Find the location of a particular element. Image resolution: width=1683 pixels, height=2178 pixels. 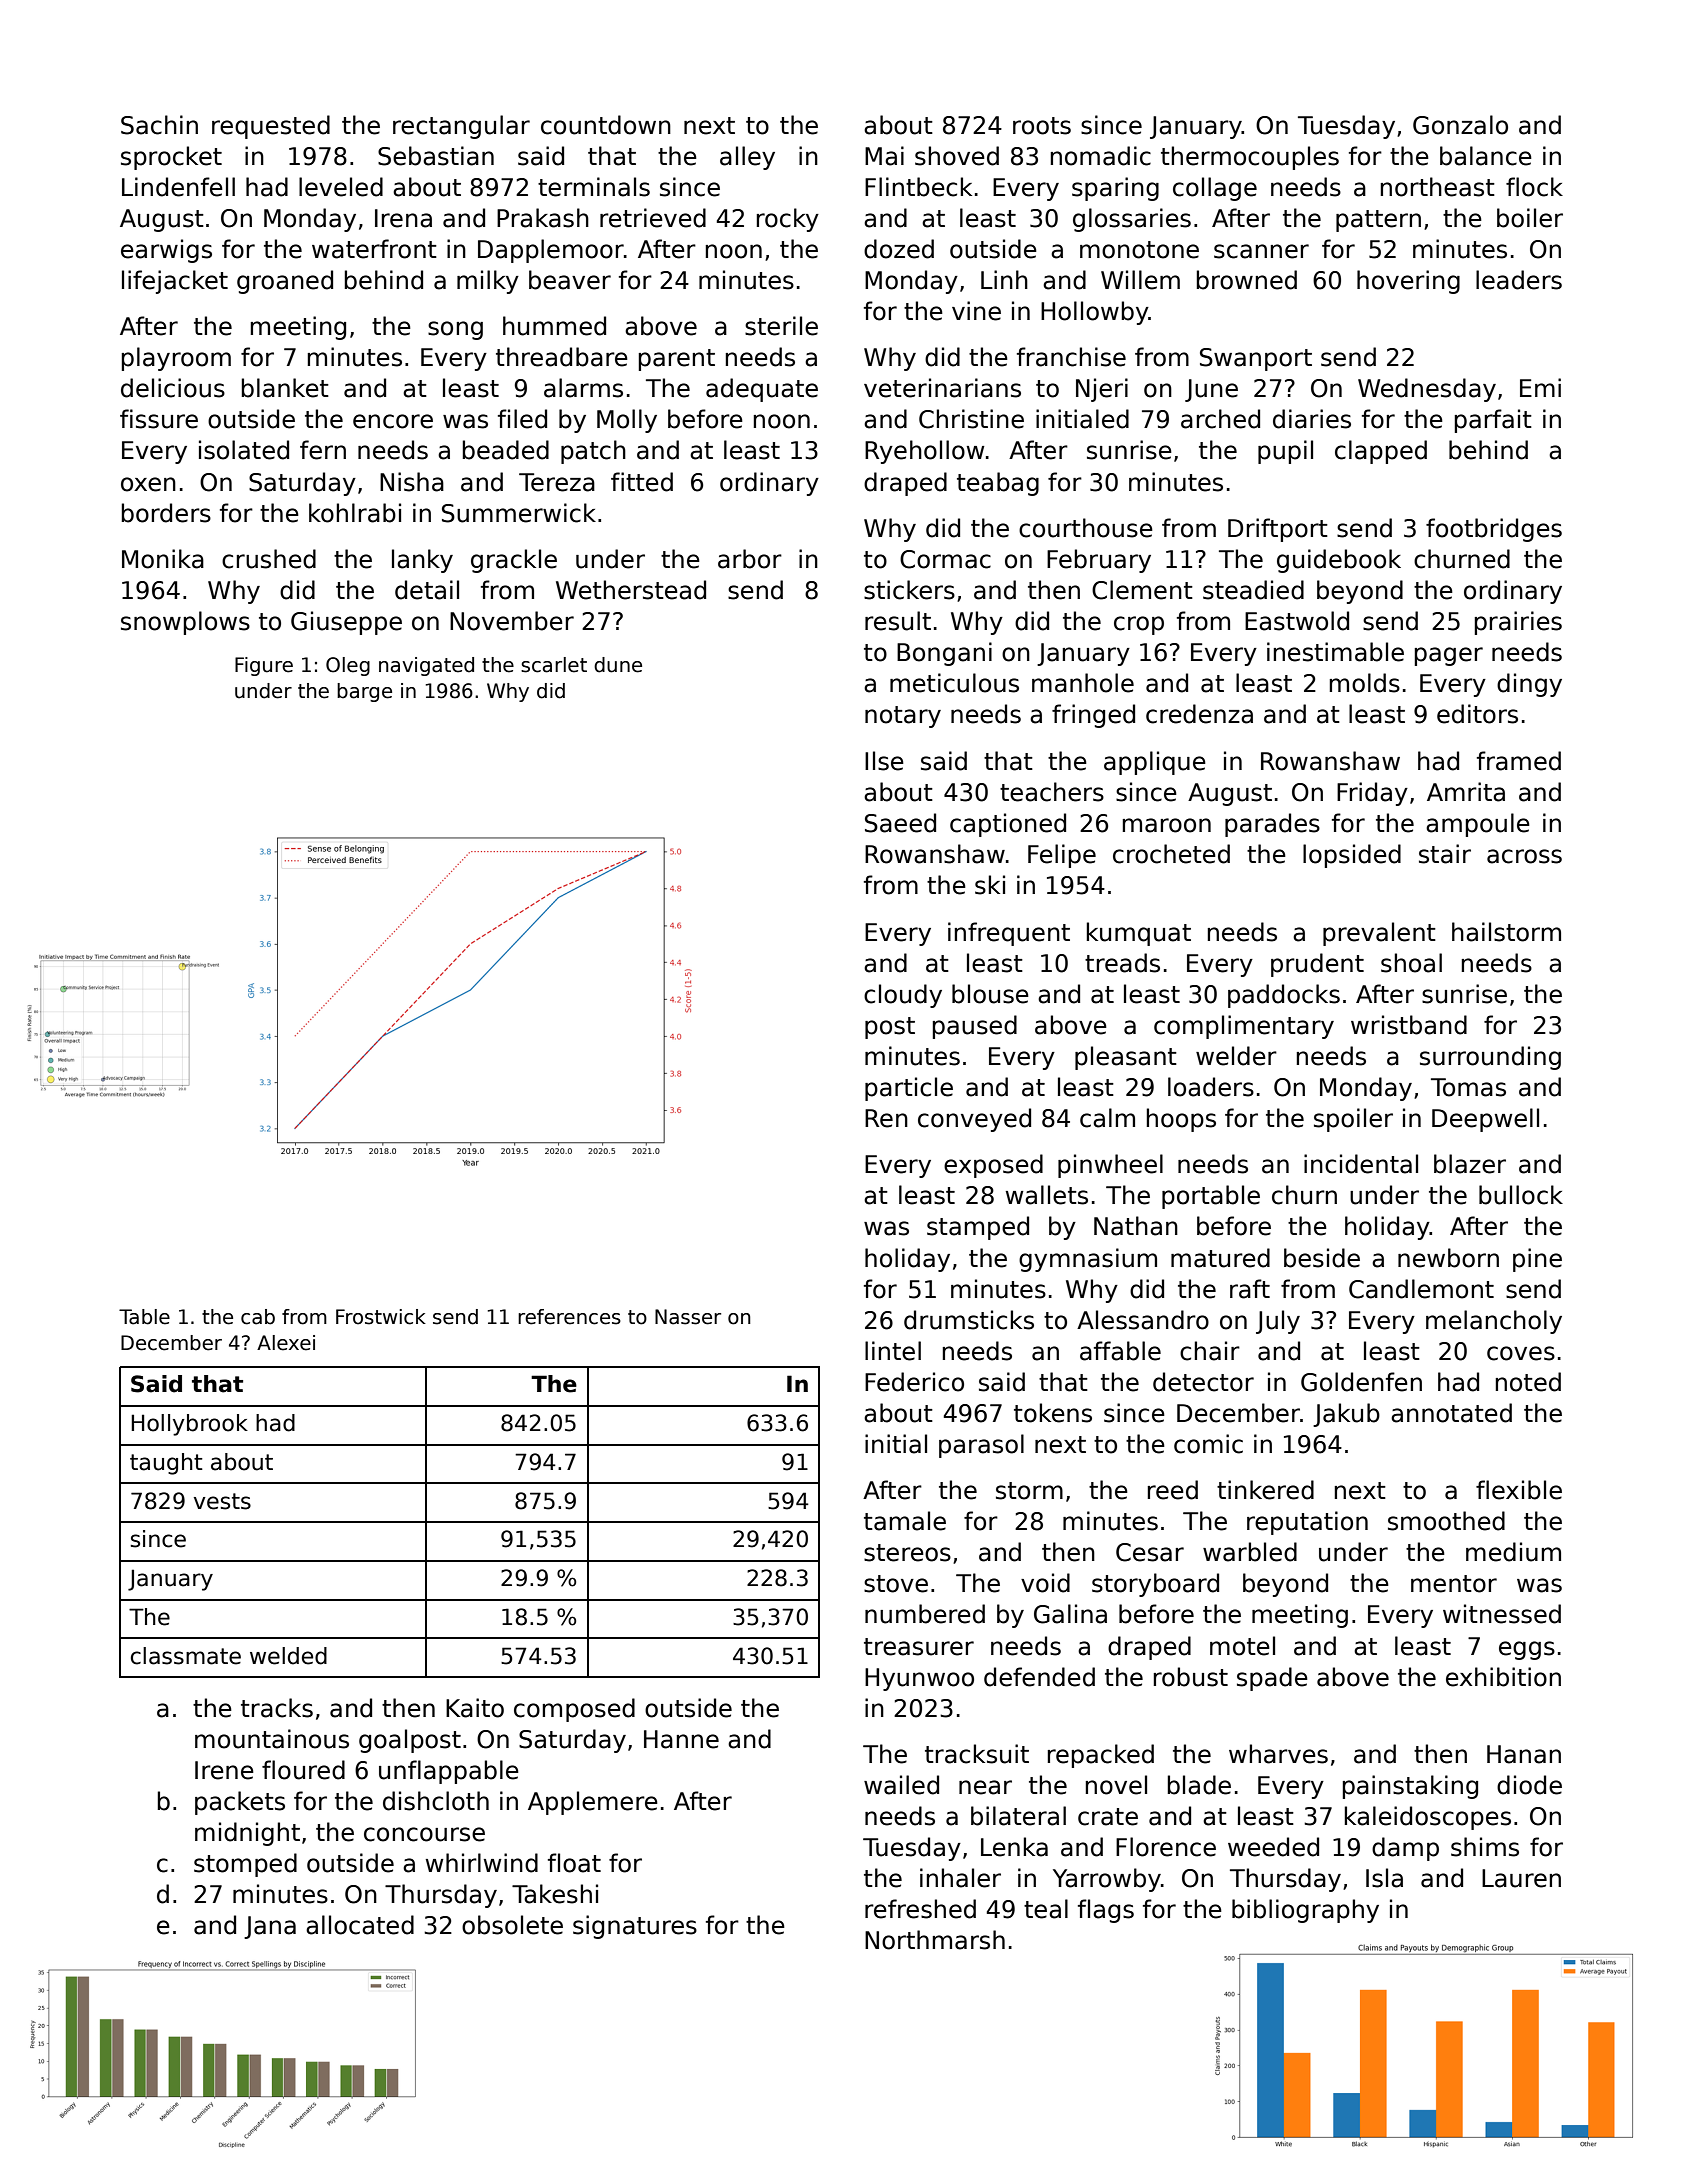

Lauren is located at coordinates (1521, 1878).
